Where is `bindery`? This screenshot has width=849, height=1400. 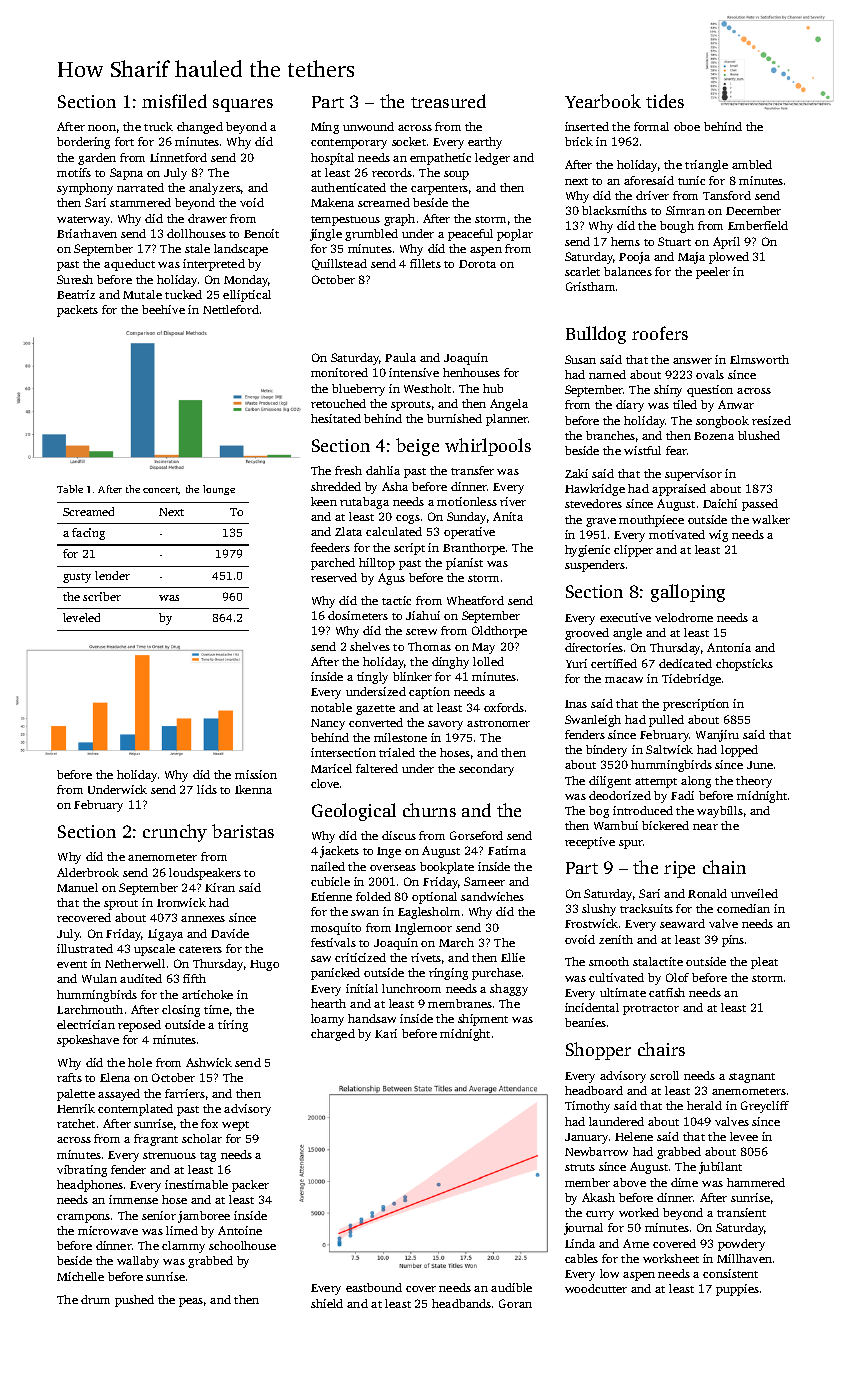
bindery is located at coordinates (606, 751).
